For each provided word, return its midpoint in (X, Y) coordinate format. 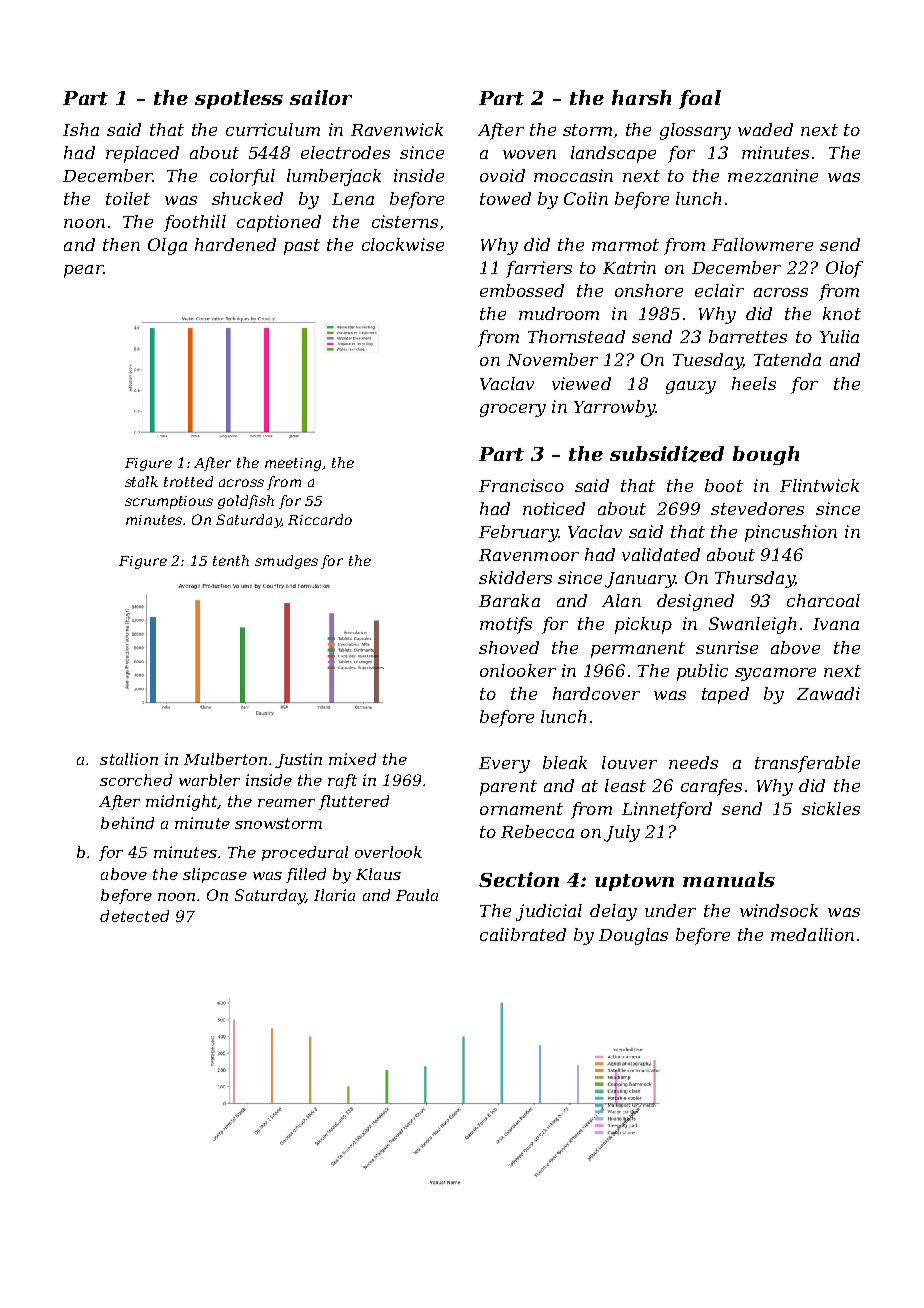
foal (700, 99)
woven (529, 154)
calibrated (523, 934)
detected (134, 916)
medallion (812, 934)
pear (83, 271)
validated (661, 554)
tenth (231, 560)
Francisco (521, 485)
